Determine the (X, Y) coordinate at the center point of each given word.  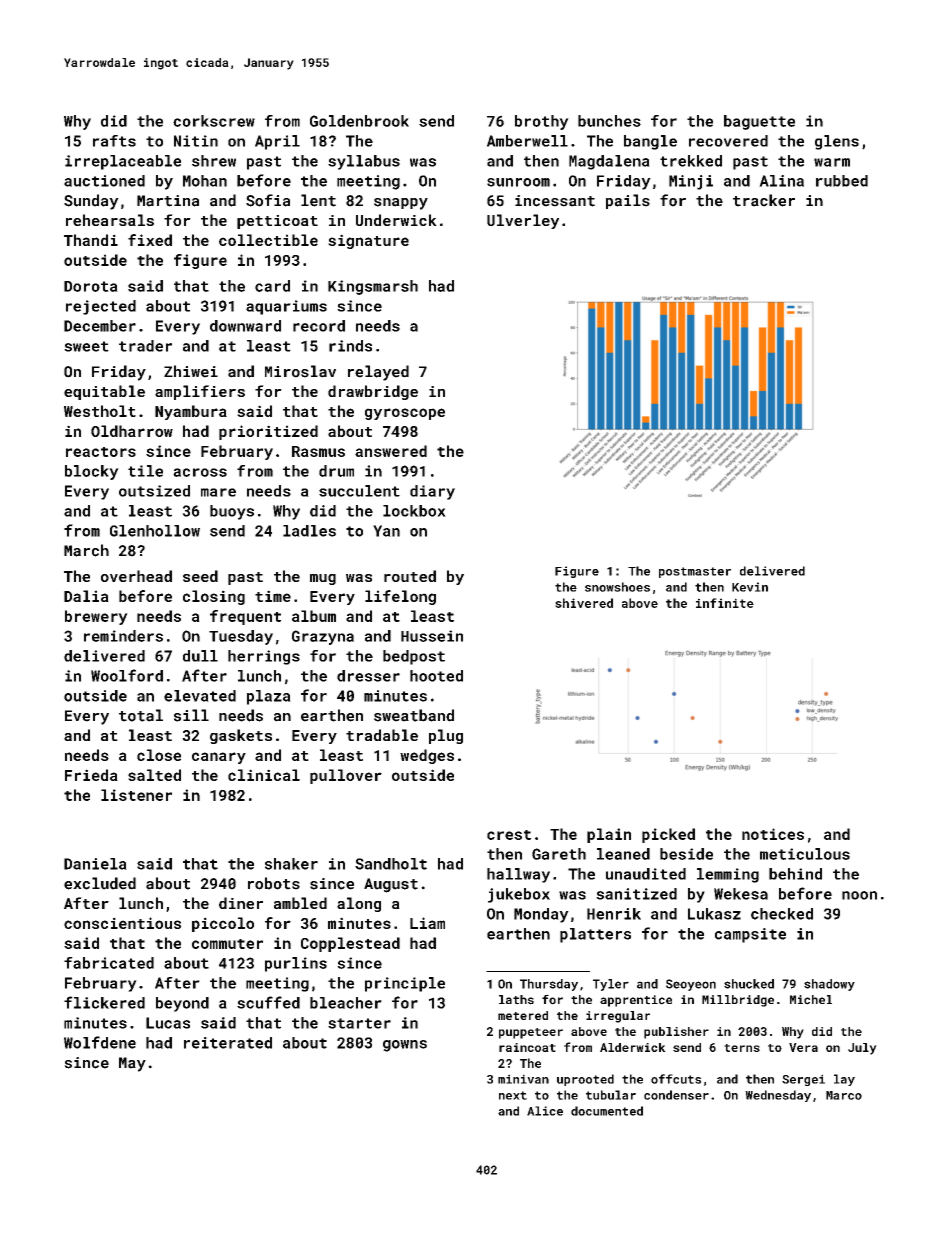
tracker (764, 200)
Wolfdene (100, 1042)
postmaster (695, 572)
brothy (542, 122)
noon (859, 895)
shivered (584, 603)
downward (245, 326)
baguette (759, 122)
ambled (300, 903)
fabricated (109, 963)
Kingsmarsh (373, 287)
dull (200, 656)
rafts (114, 141)
